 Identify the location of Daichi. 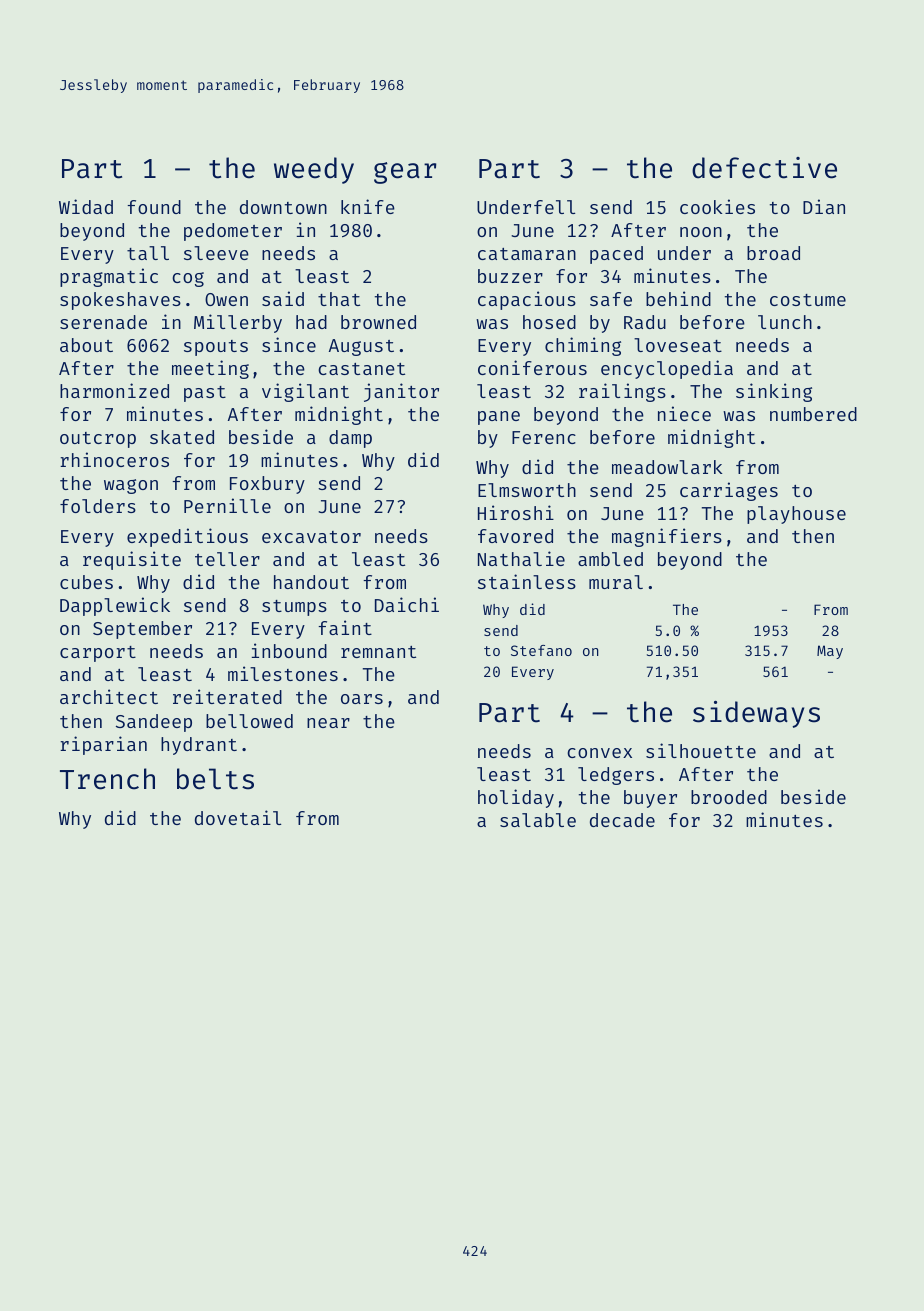
(407, 604).
